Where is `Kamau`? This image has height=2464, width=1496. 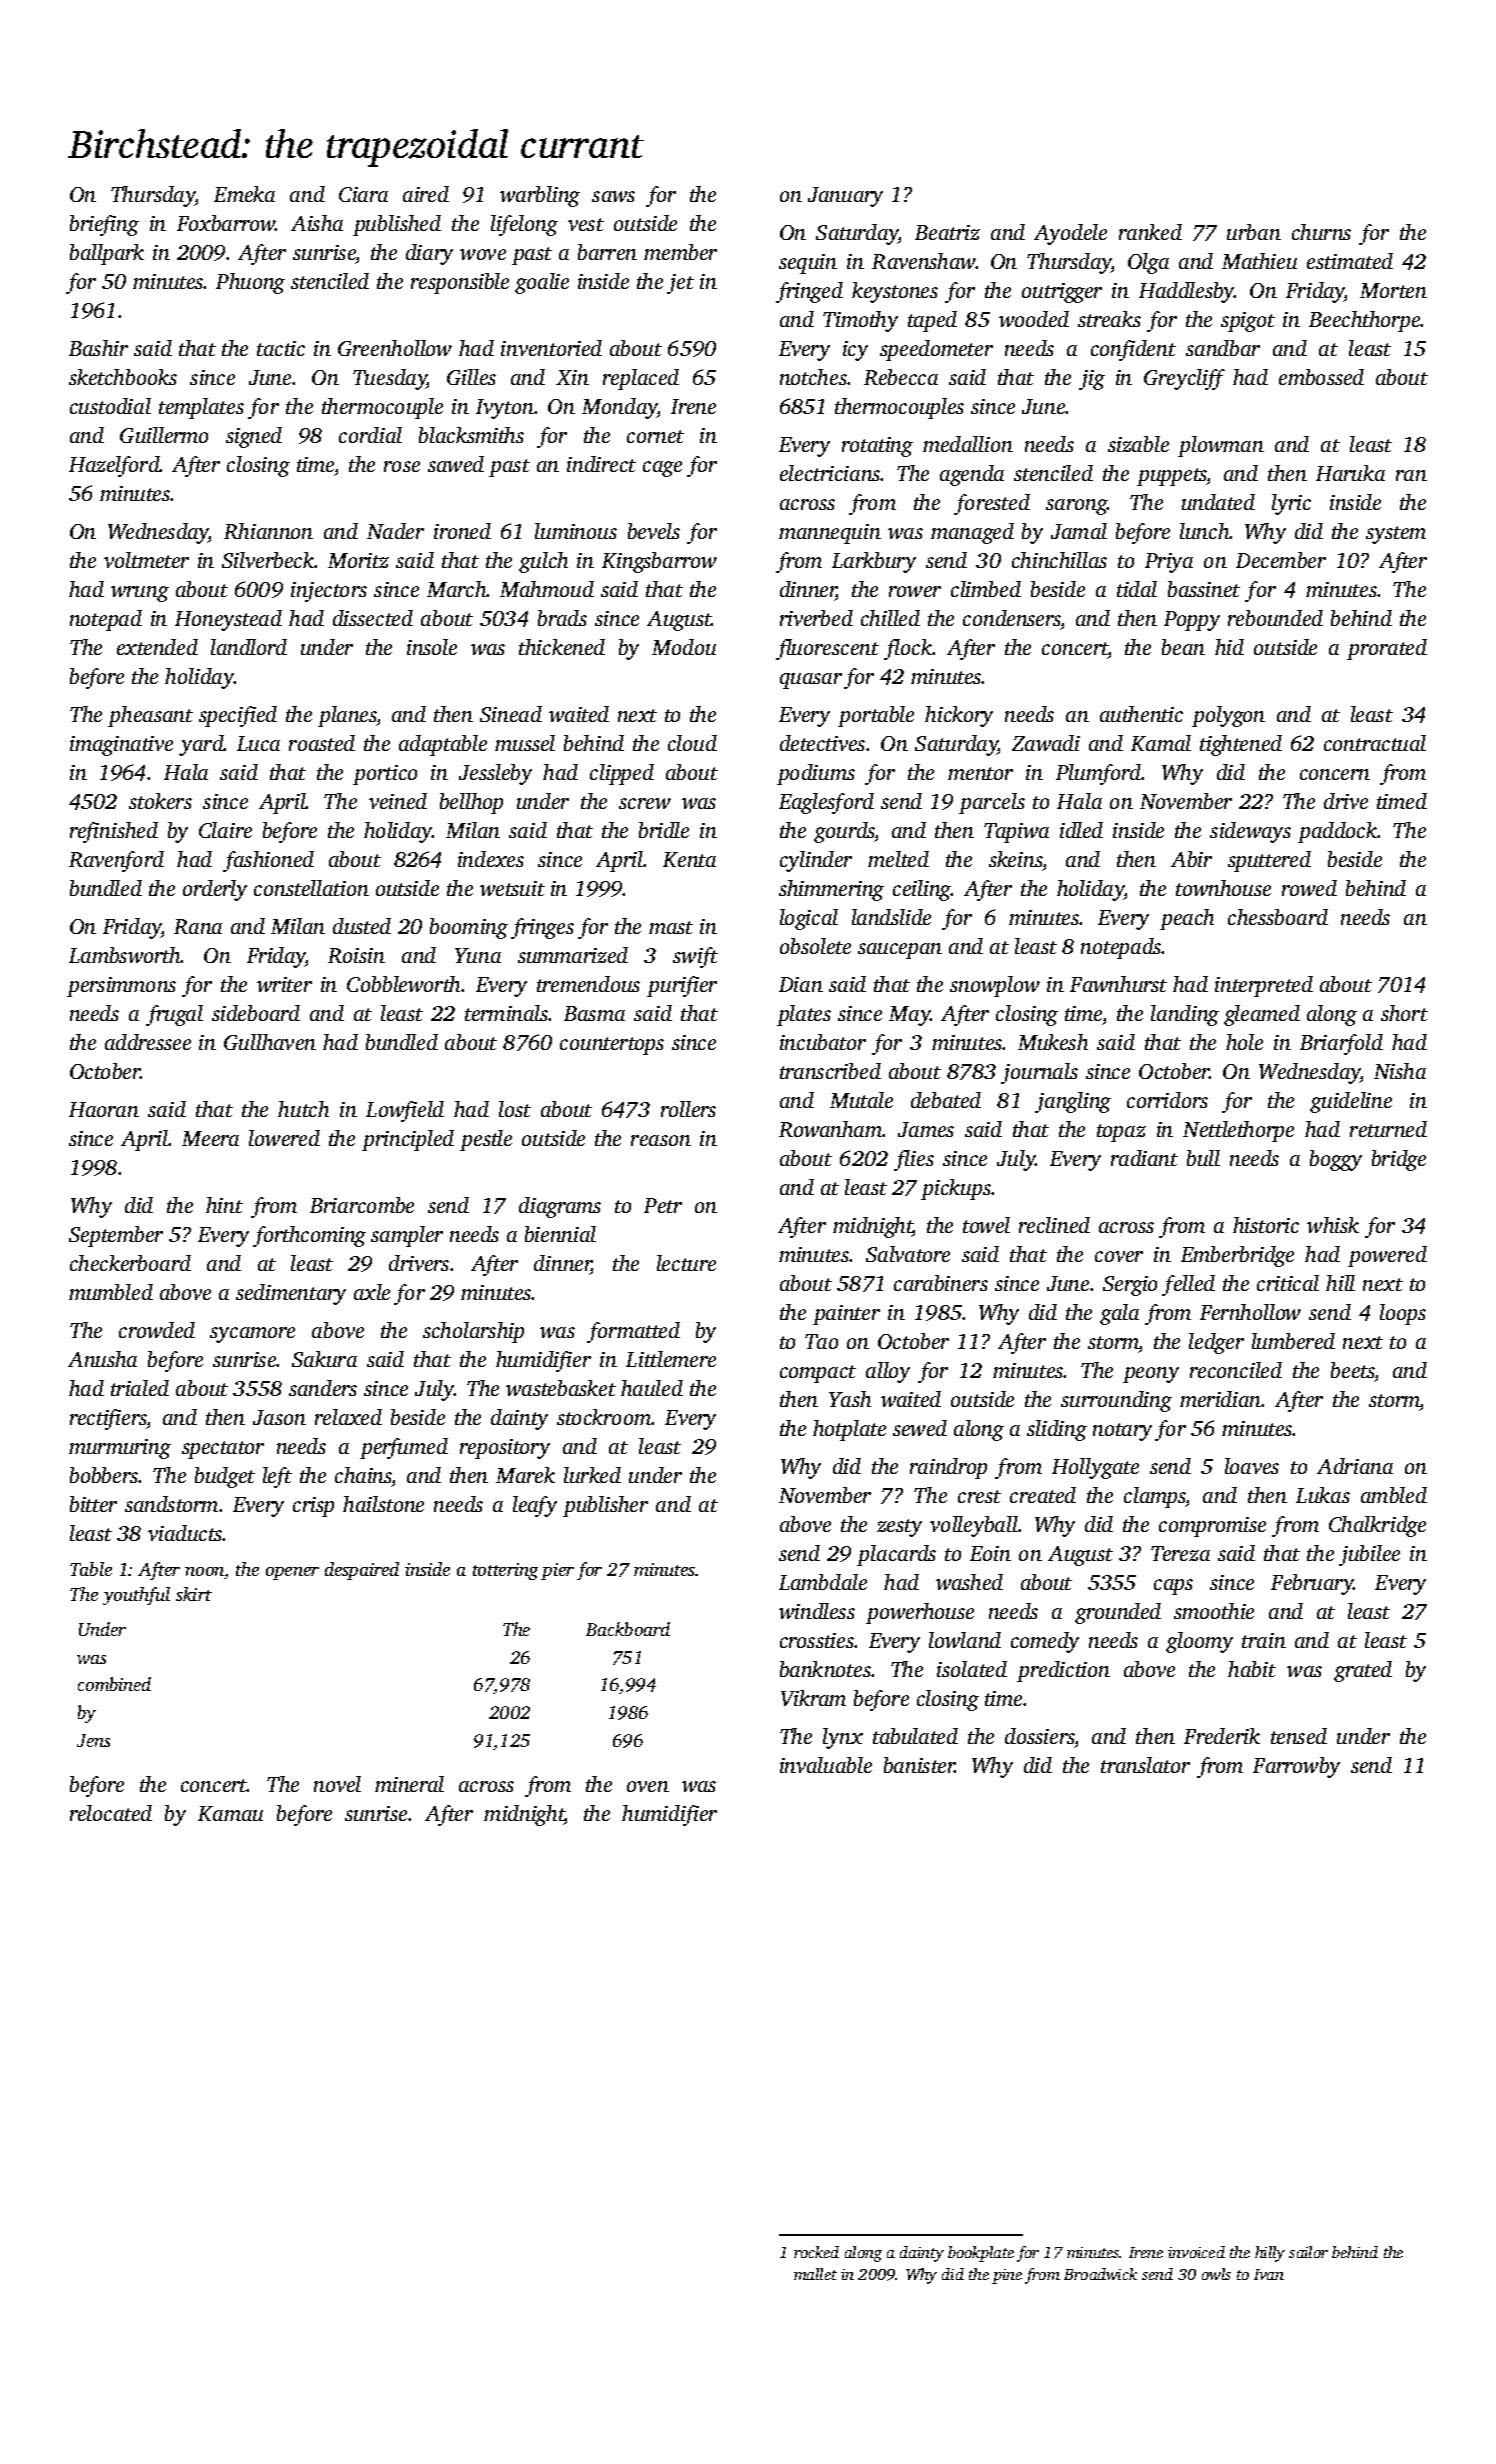
Kamau is located at coordinates (230, 1813).
